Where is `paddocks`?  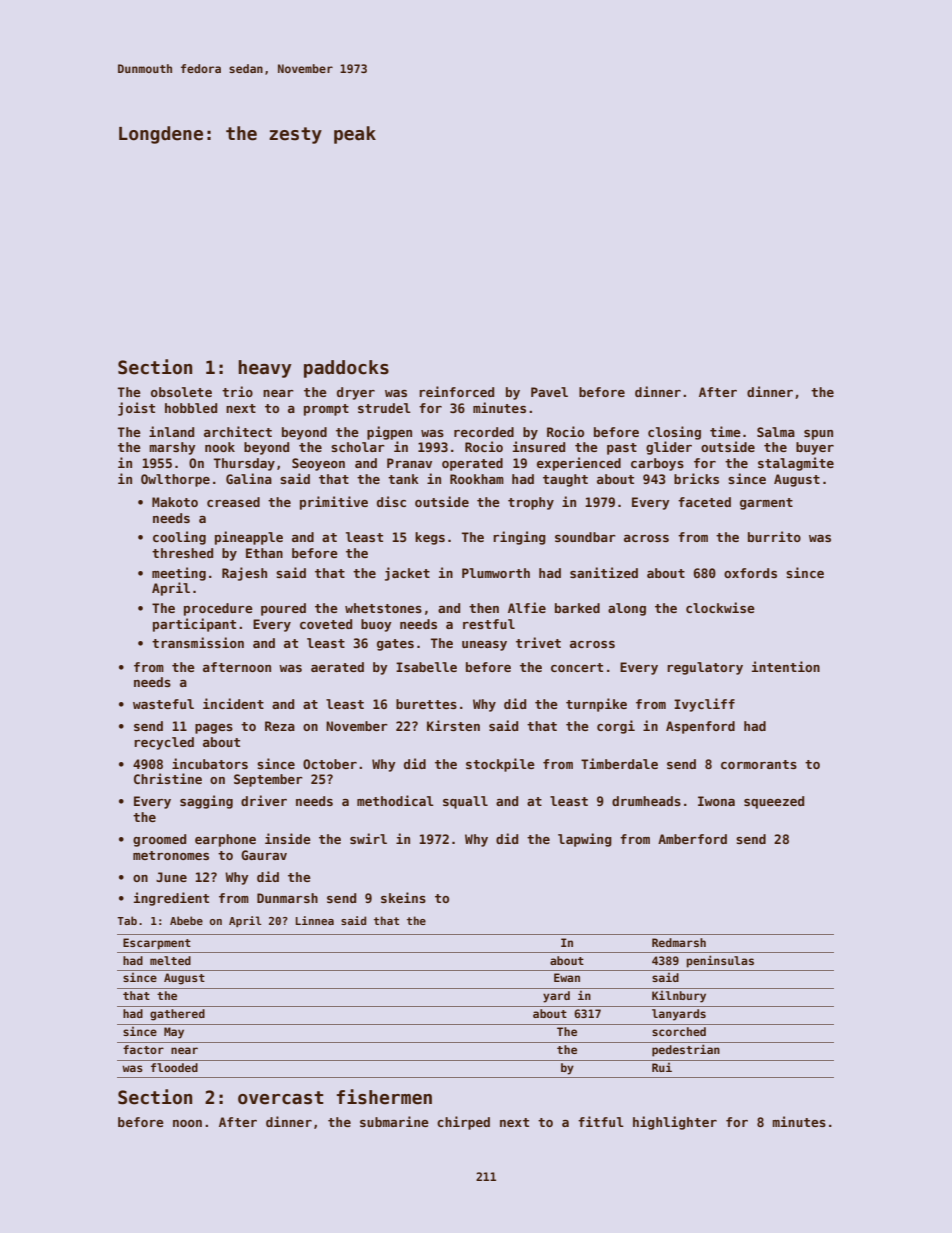
paddocks is located at coordinates (346, 369).
